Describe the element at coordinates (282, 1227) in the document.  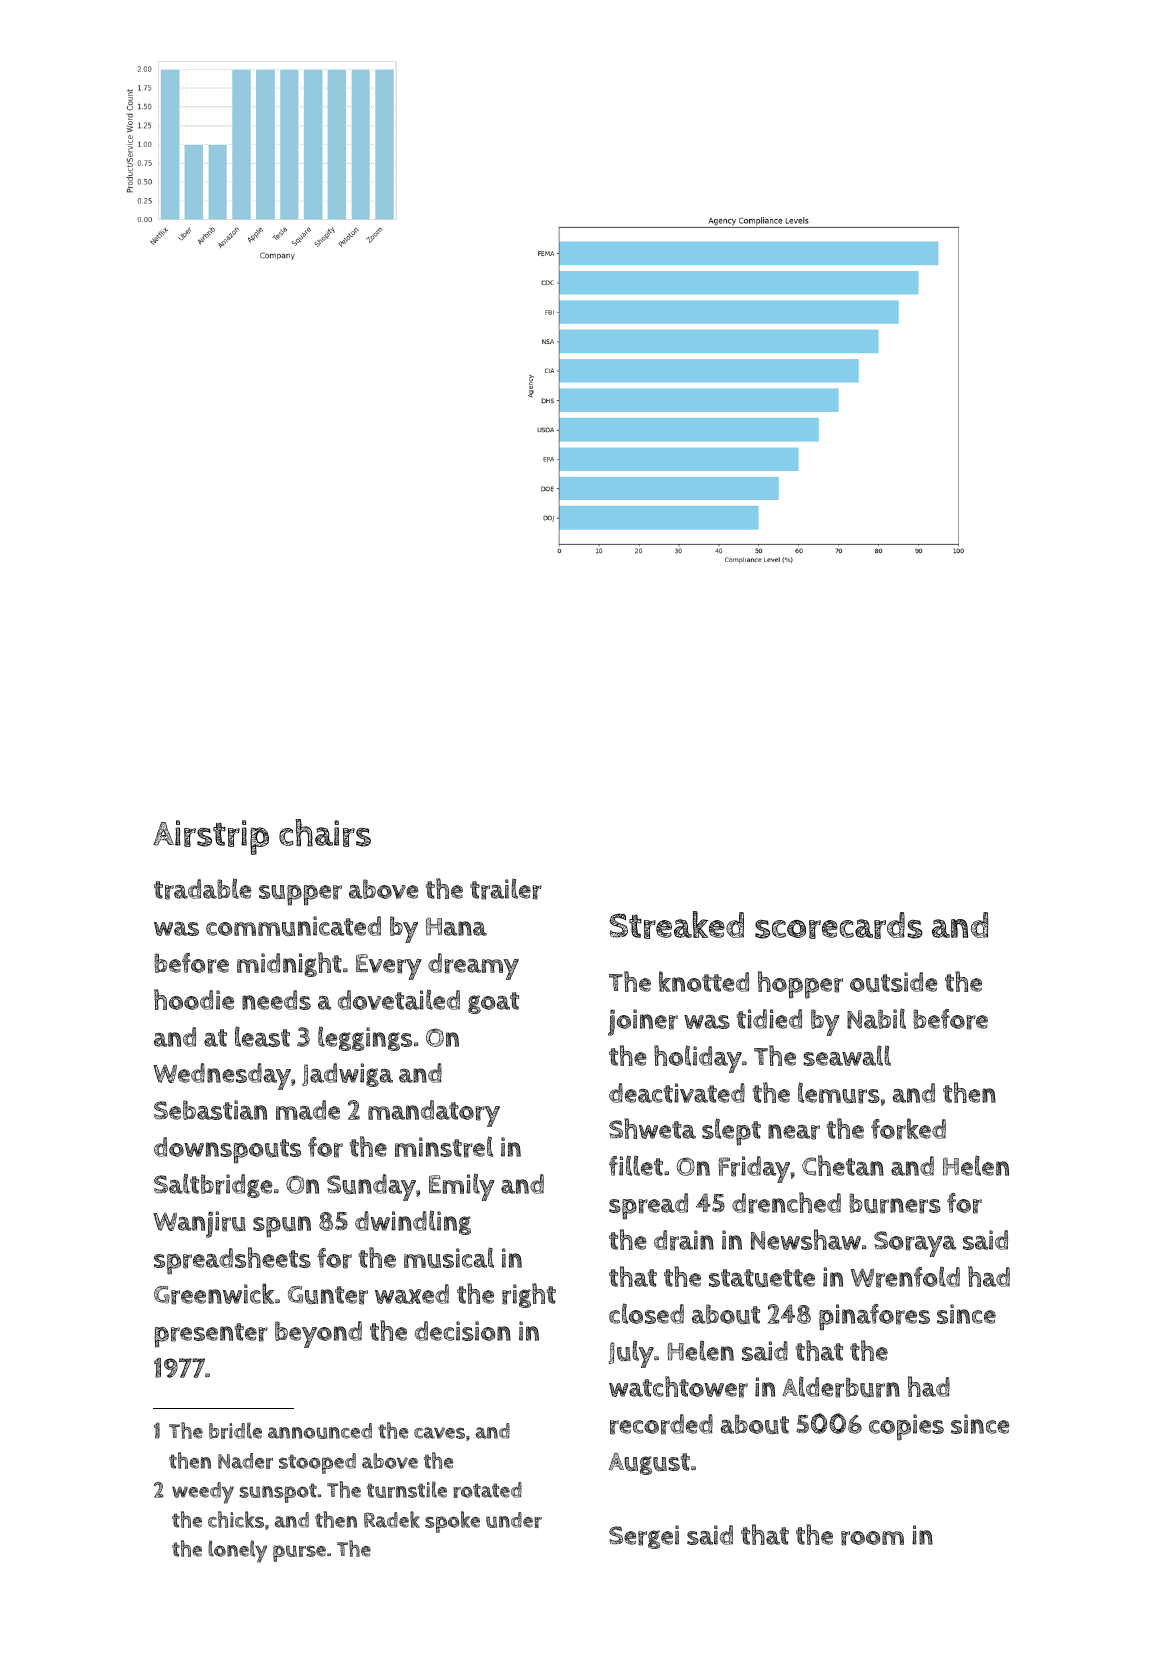
I see `spun` at that location.
